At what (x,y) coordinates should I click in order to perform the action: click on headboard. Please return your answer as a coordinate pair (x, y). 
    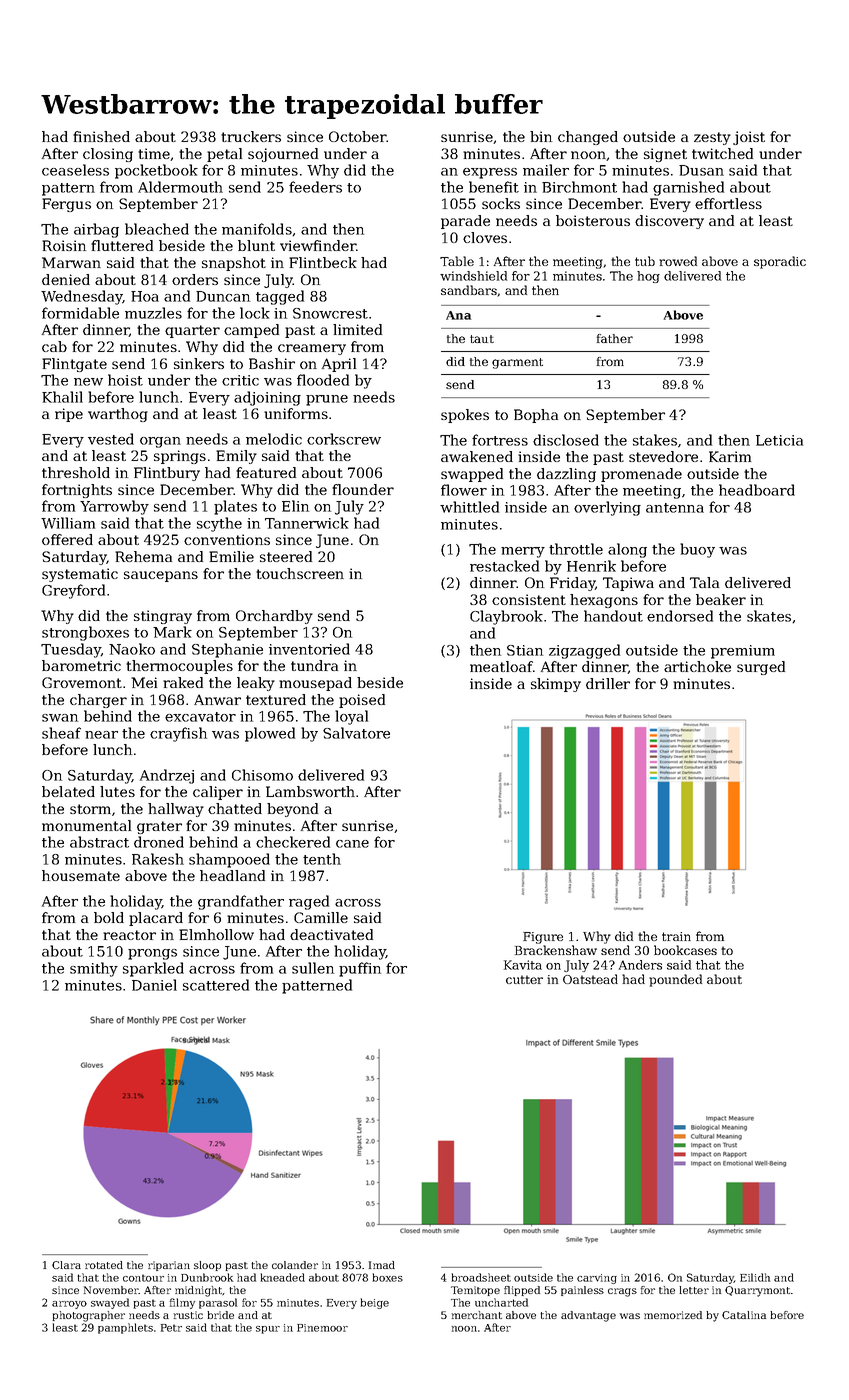
    Looking at the image, I should click on (757, 490).
